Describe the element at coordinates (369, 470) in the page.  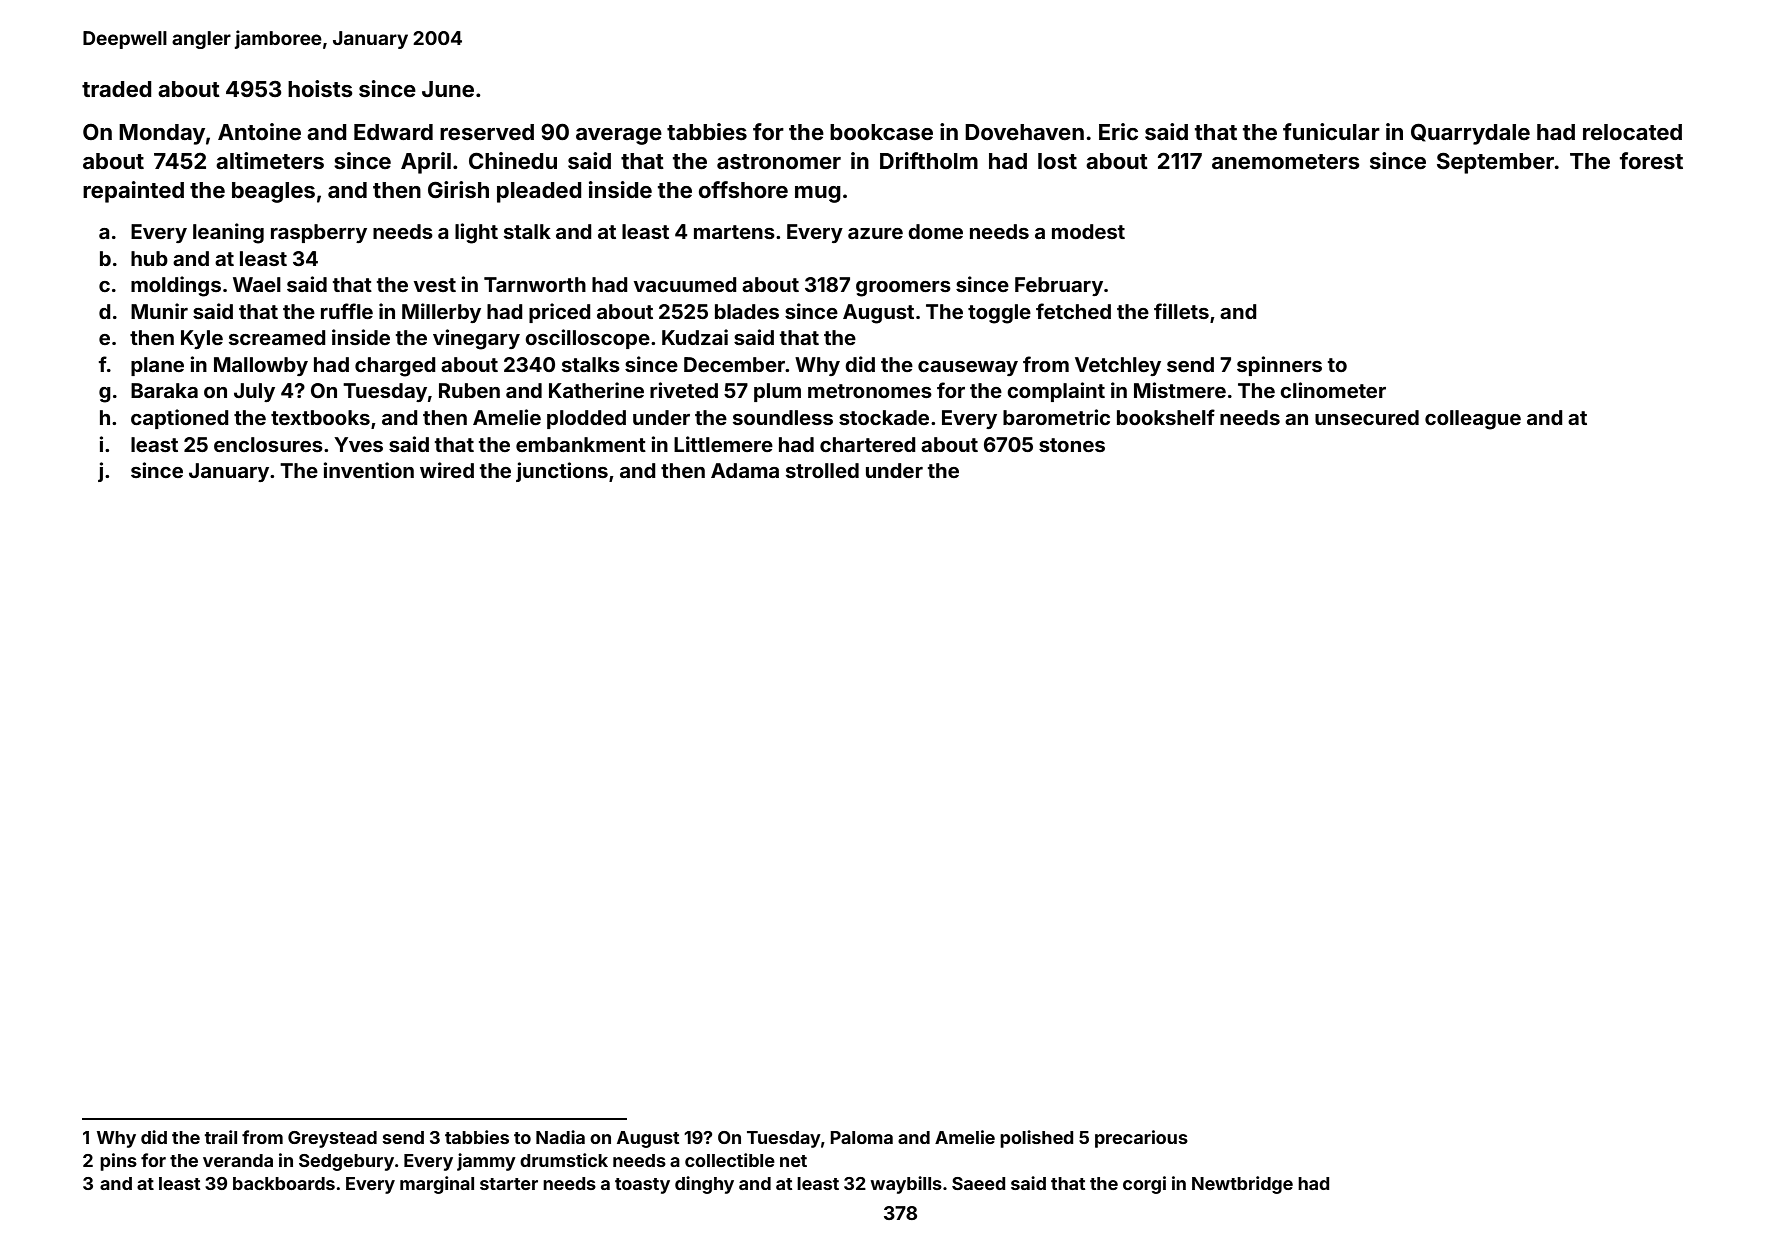
I see `invention` at that location.
